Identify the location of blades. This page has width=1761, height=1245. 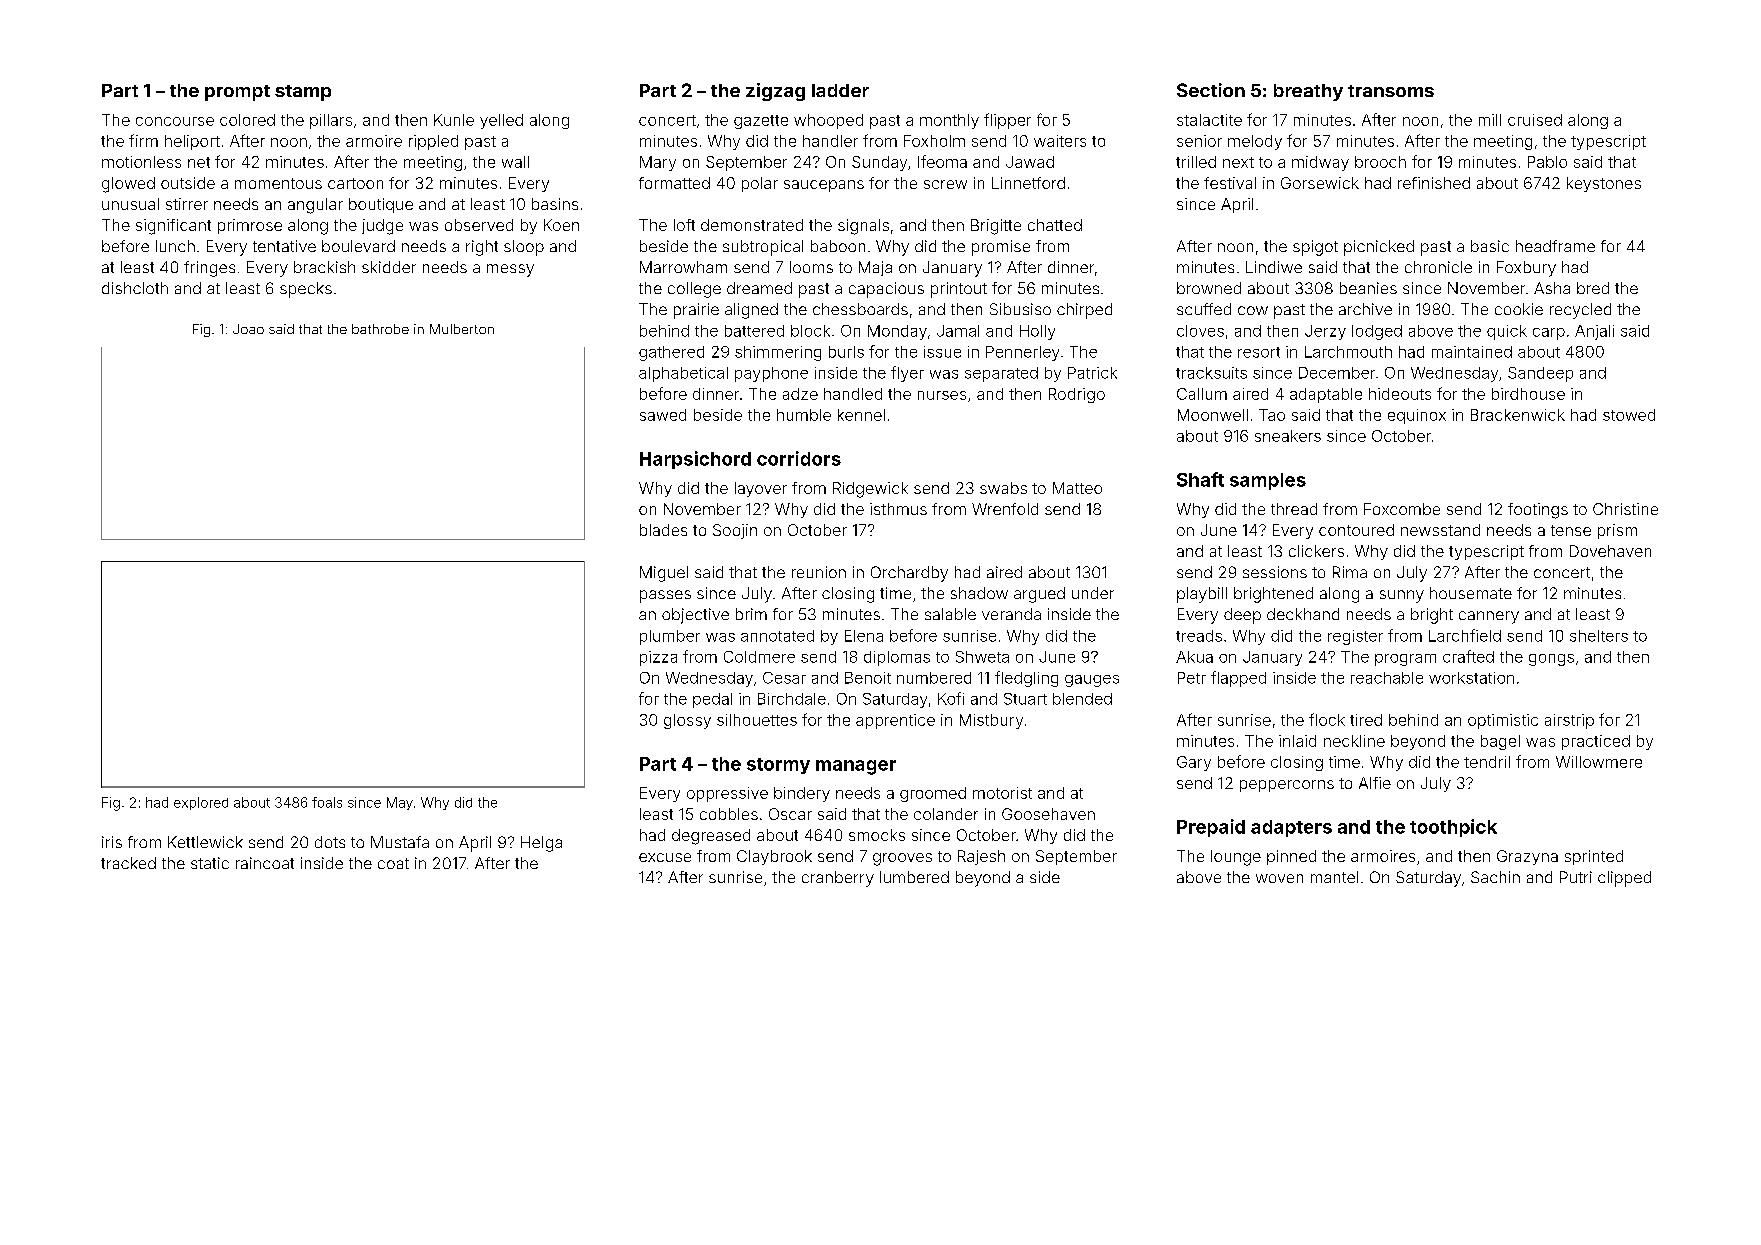
(663, 530).
